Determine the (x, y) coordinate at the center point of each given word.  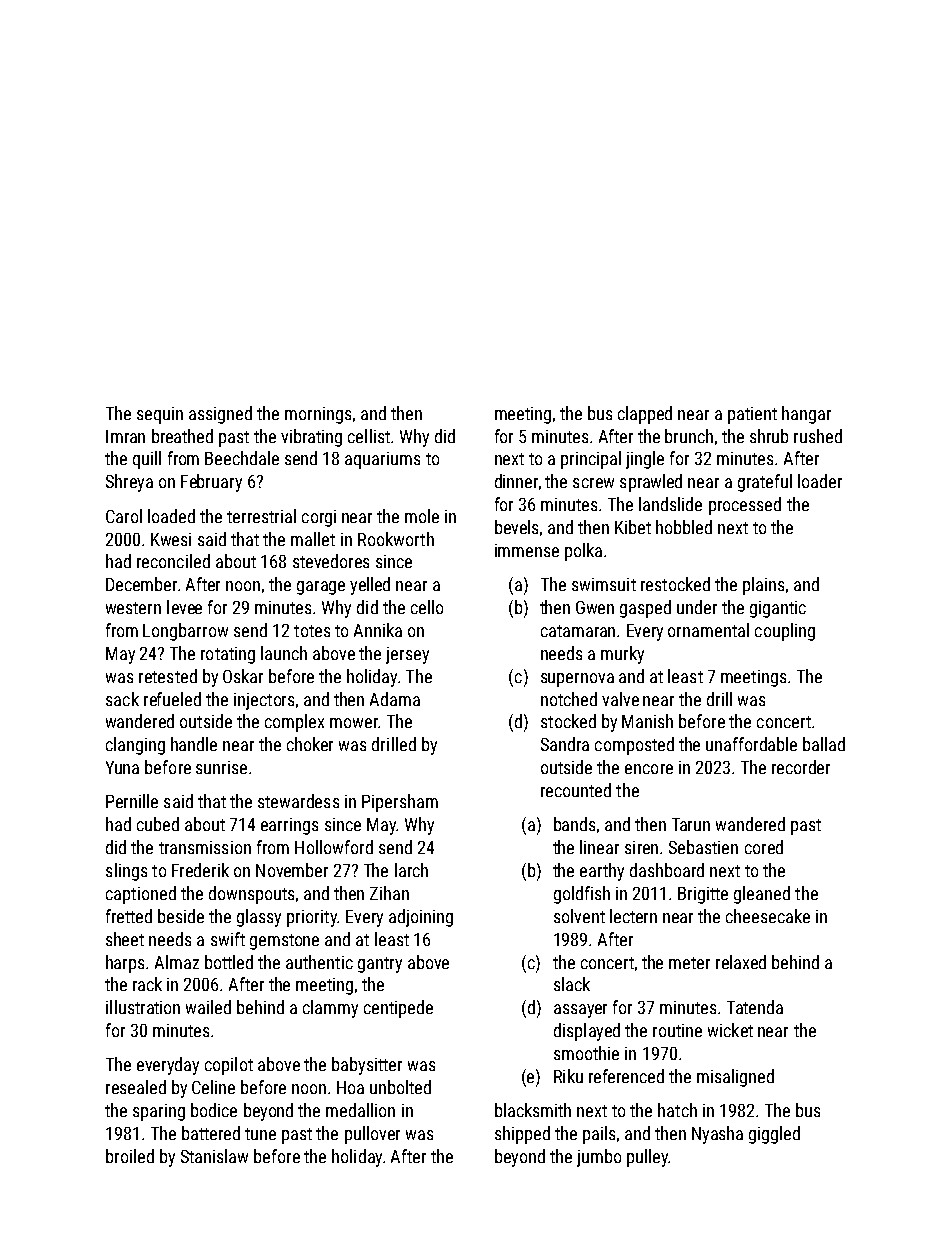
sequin (160, 415)
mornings (318, 415)
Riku (568, 1076)
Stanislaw (214, 1156)
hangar (806, 415)
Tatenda (755, 1007)
